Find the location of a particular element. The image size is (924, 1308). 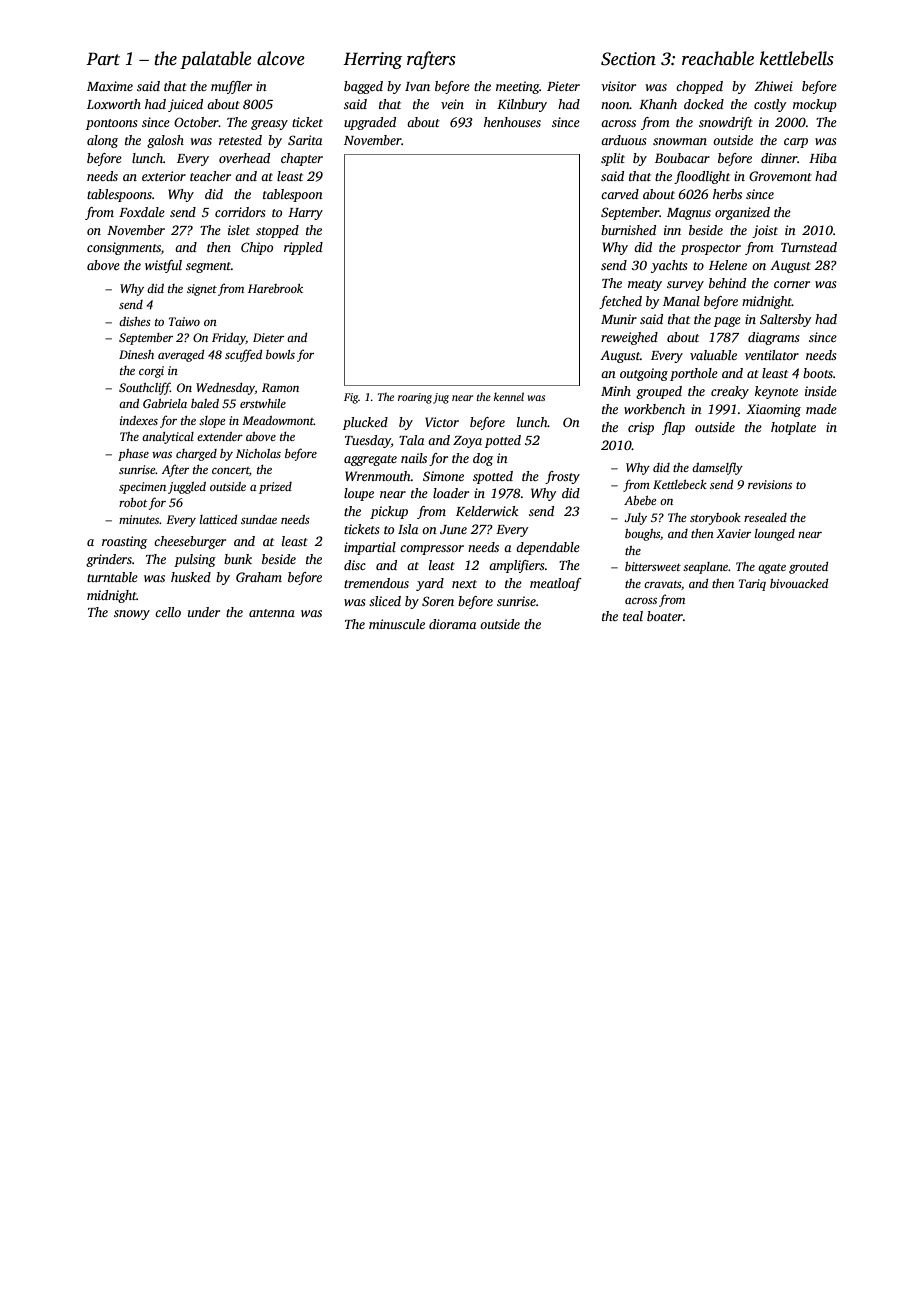

grinders is located at coordinates (109, 560).
